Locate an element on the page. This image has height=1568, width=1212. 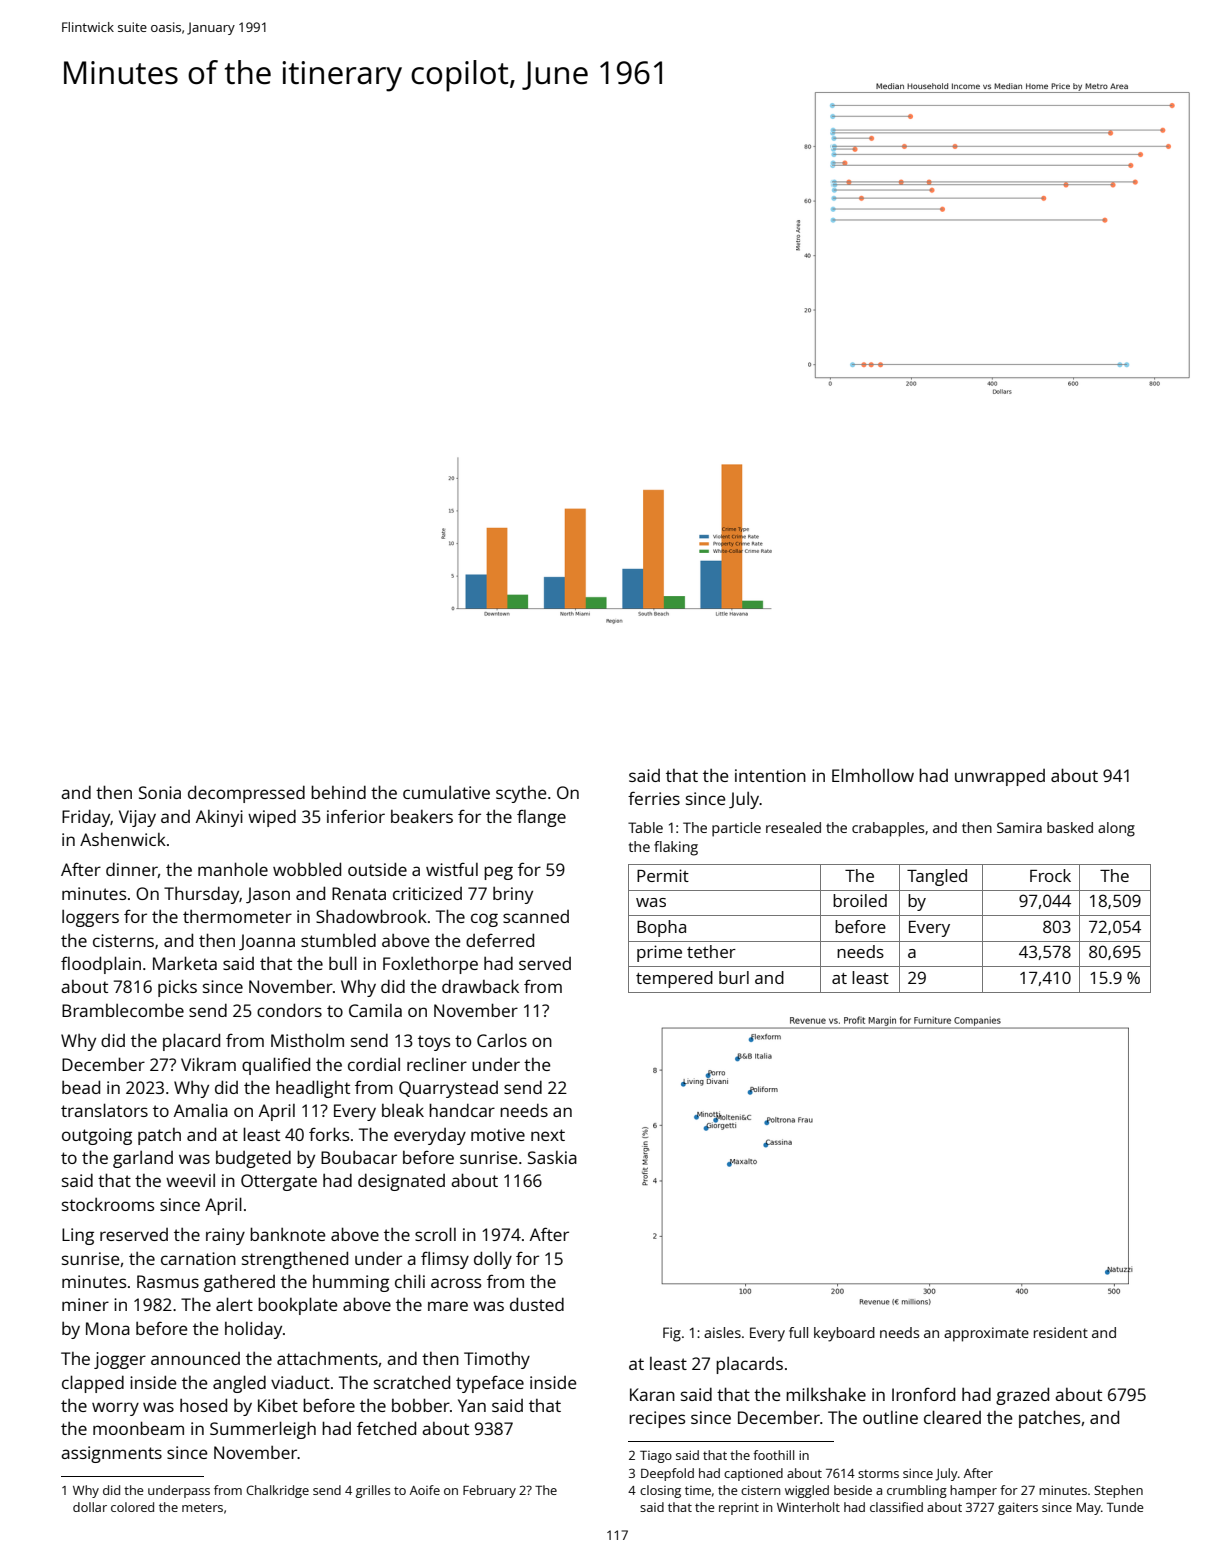
milkshake is located at coordinates (826, 1394).
